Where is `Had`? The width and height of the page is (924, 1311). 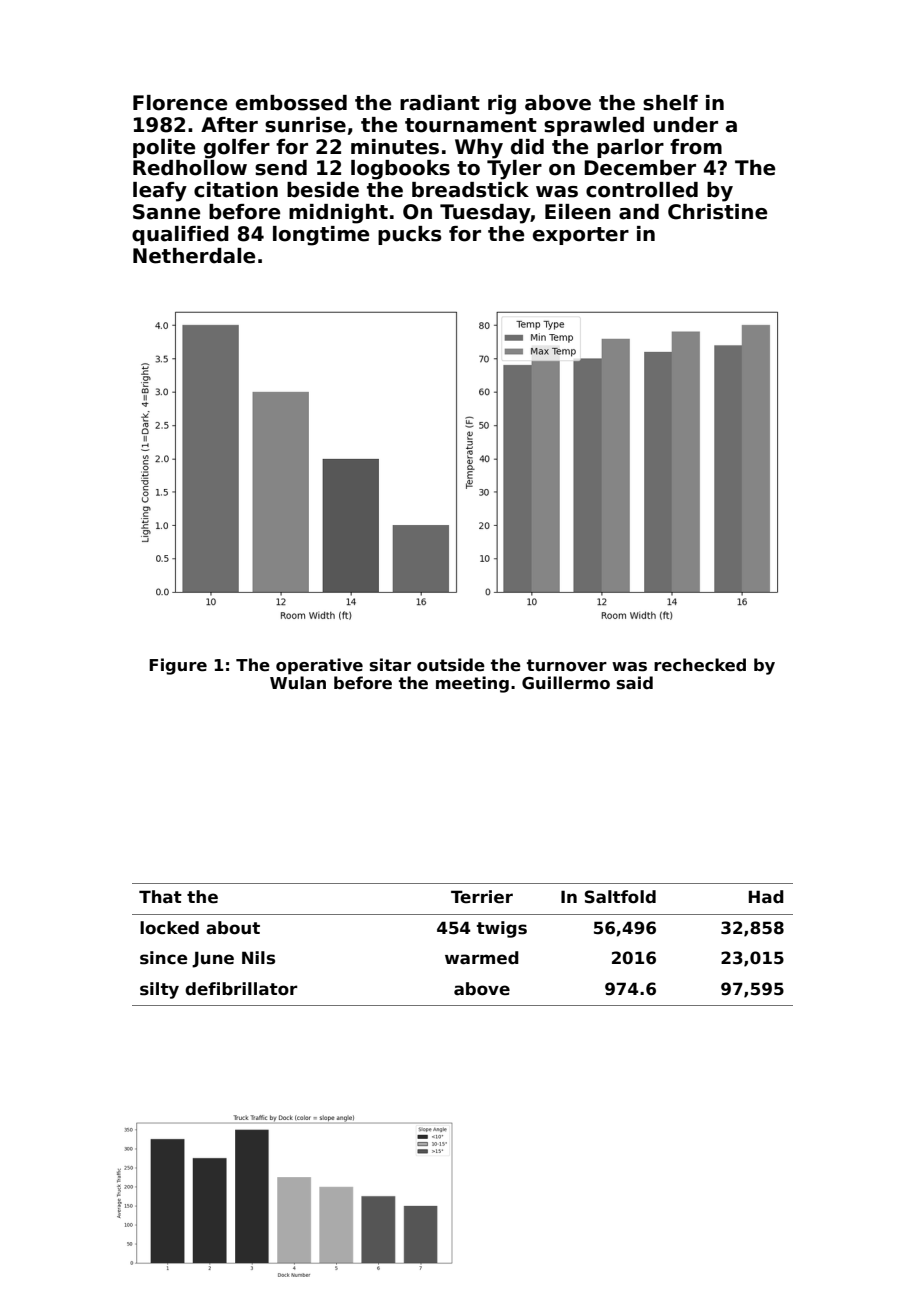
Had is located at coordinates (766, 897).
